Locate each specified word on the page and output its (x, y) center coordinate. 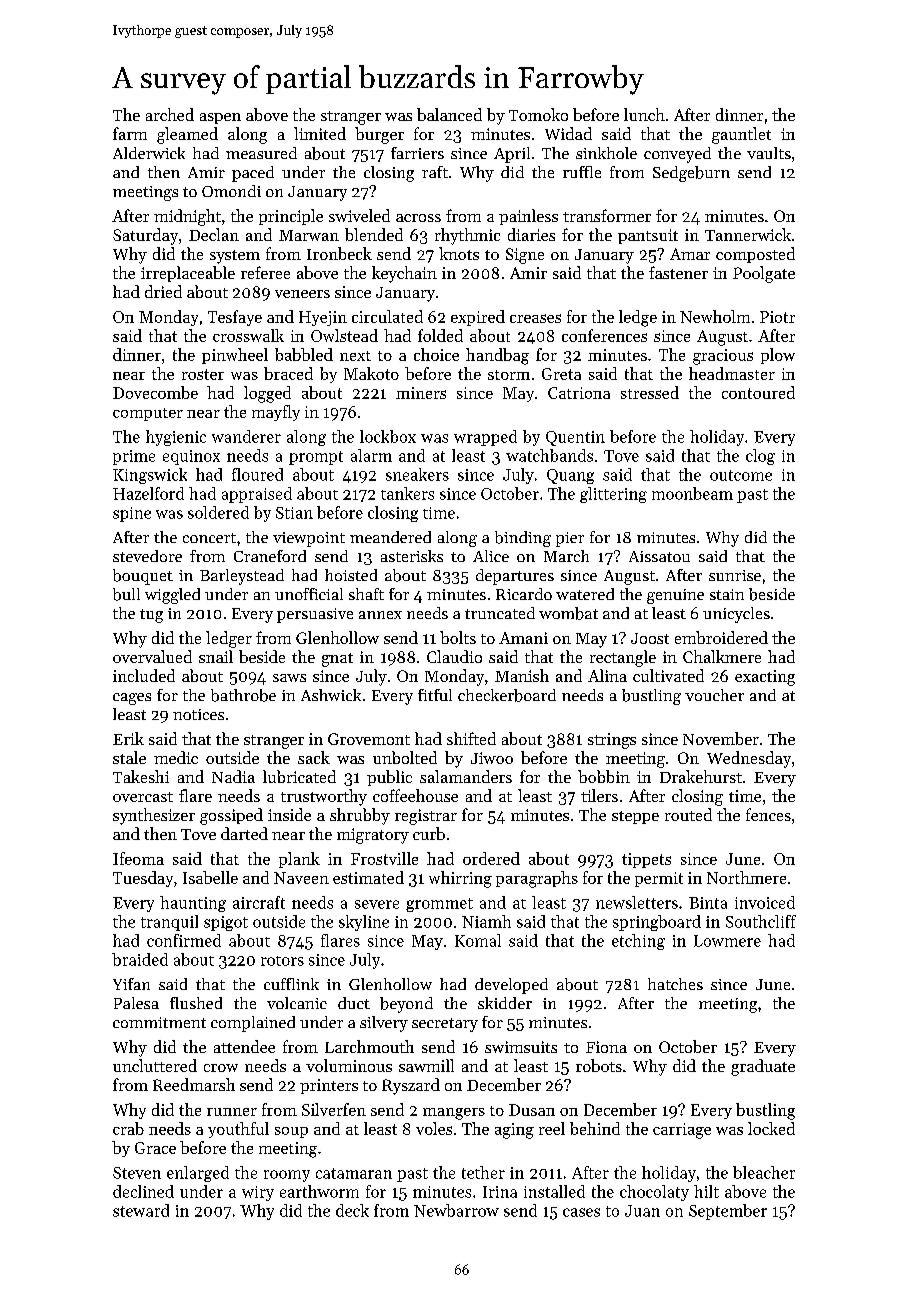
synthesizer (154, 816)
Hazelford (148, 493)
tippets (646, 860)
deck (352, 1210)
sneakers (417, 474)
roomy (287, 1176)
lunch (644, 114)
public (389, 778)
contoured (758, 392)
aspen (220, 118)
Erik (128, 738)
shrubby (360, 816)
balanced (449, 114)
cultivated (668, 675)
